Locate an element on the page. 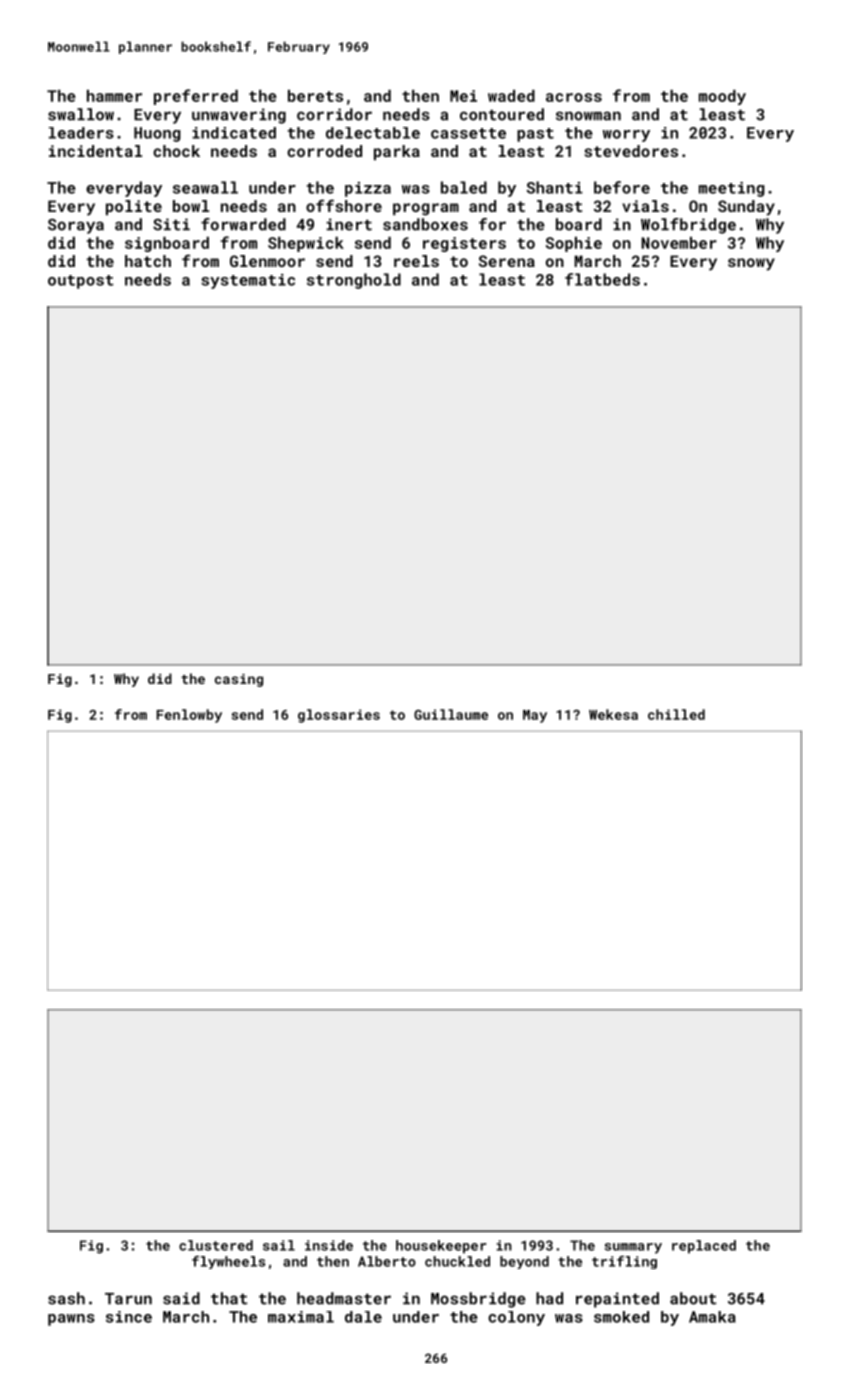 The width and height of the image is (849, 1400). glossaries is located at coordinates (339, 716).
